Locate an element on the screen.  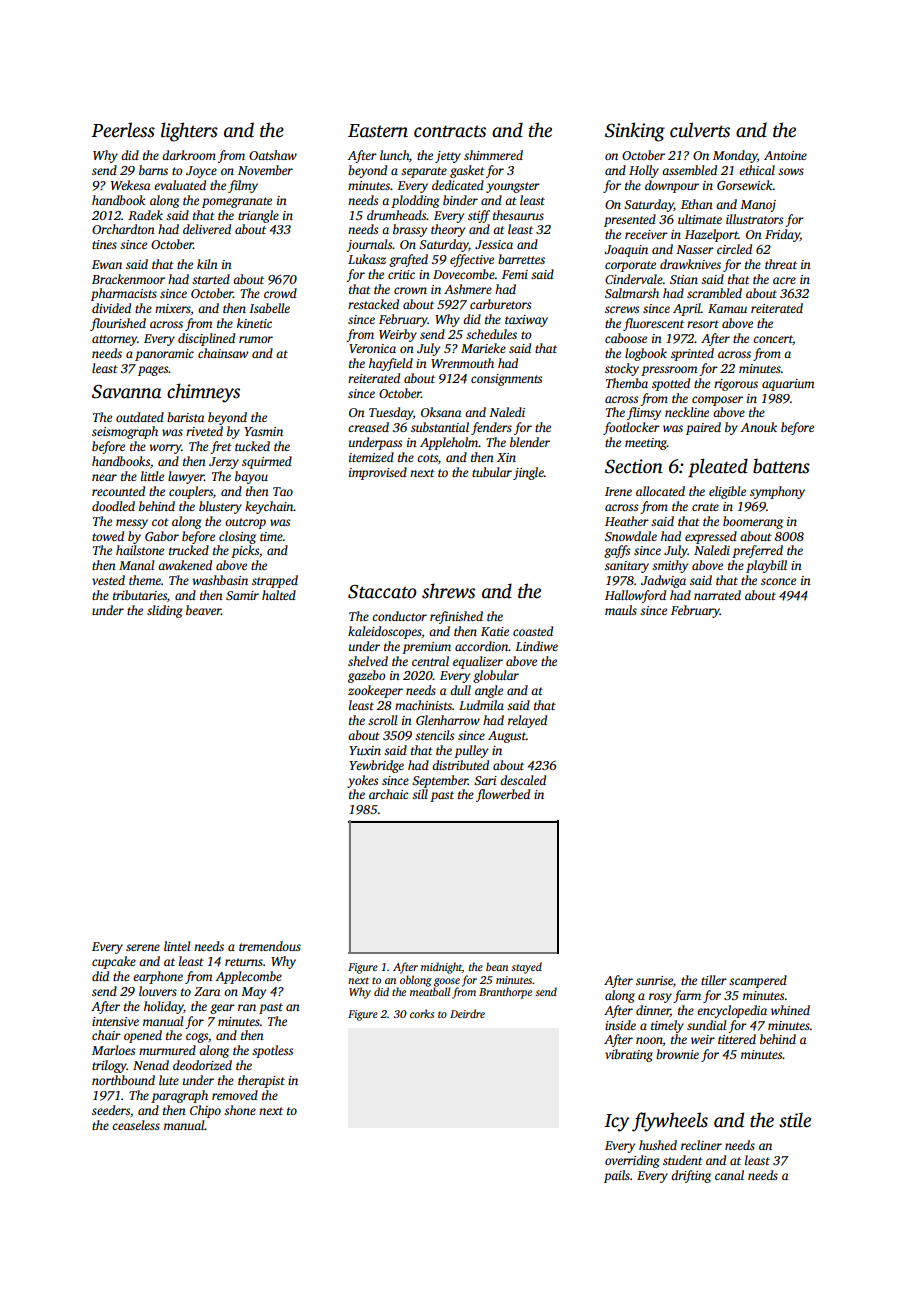
culverts is located at coordinates (700, 130).
